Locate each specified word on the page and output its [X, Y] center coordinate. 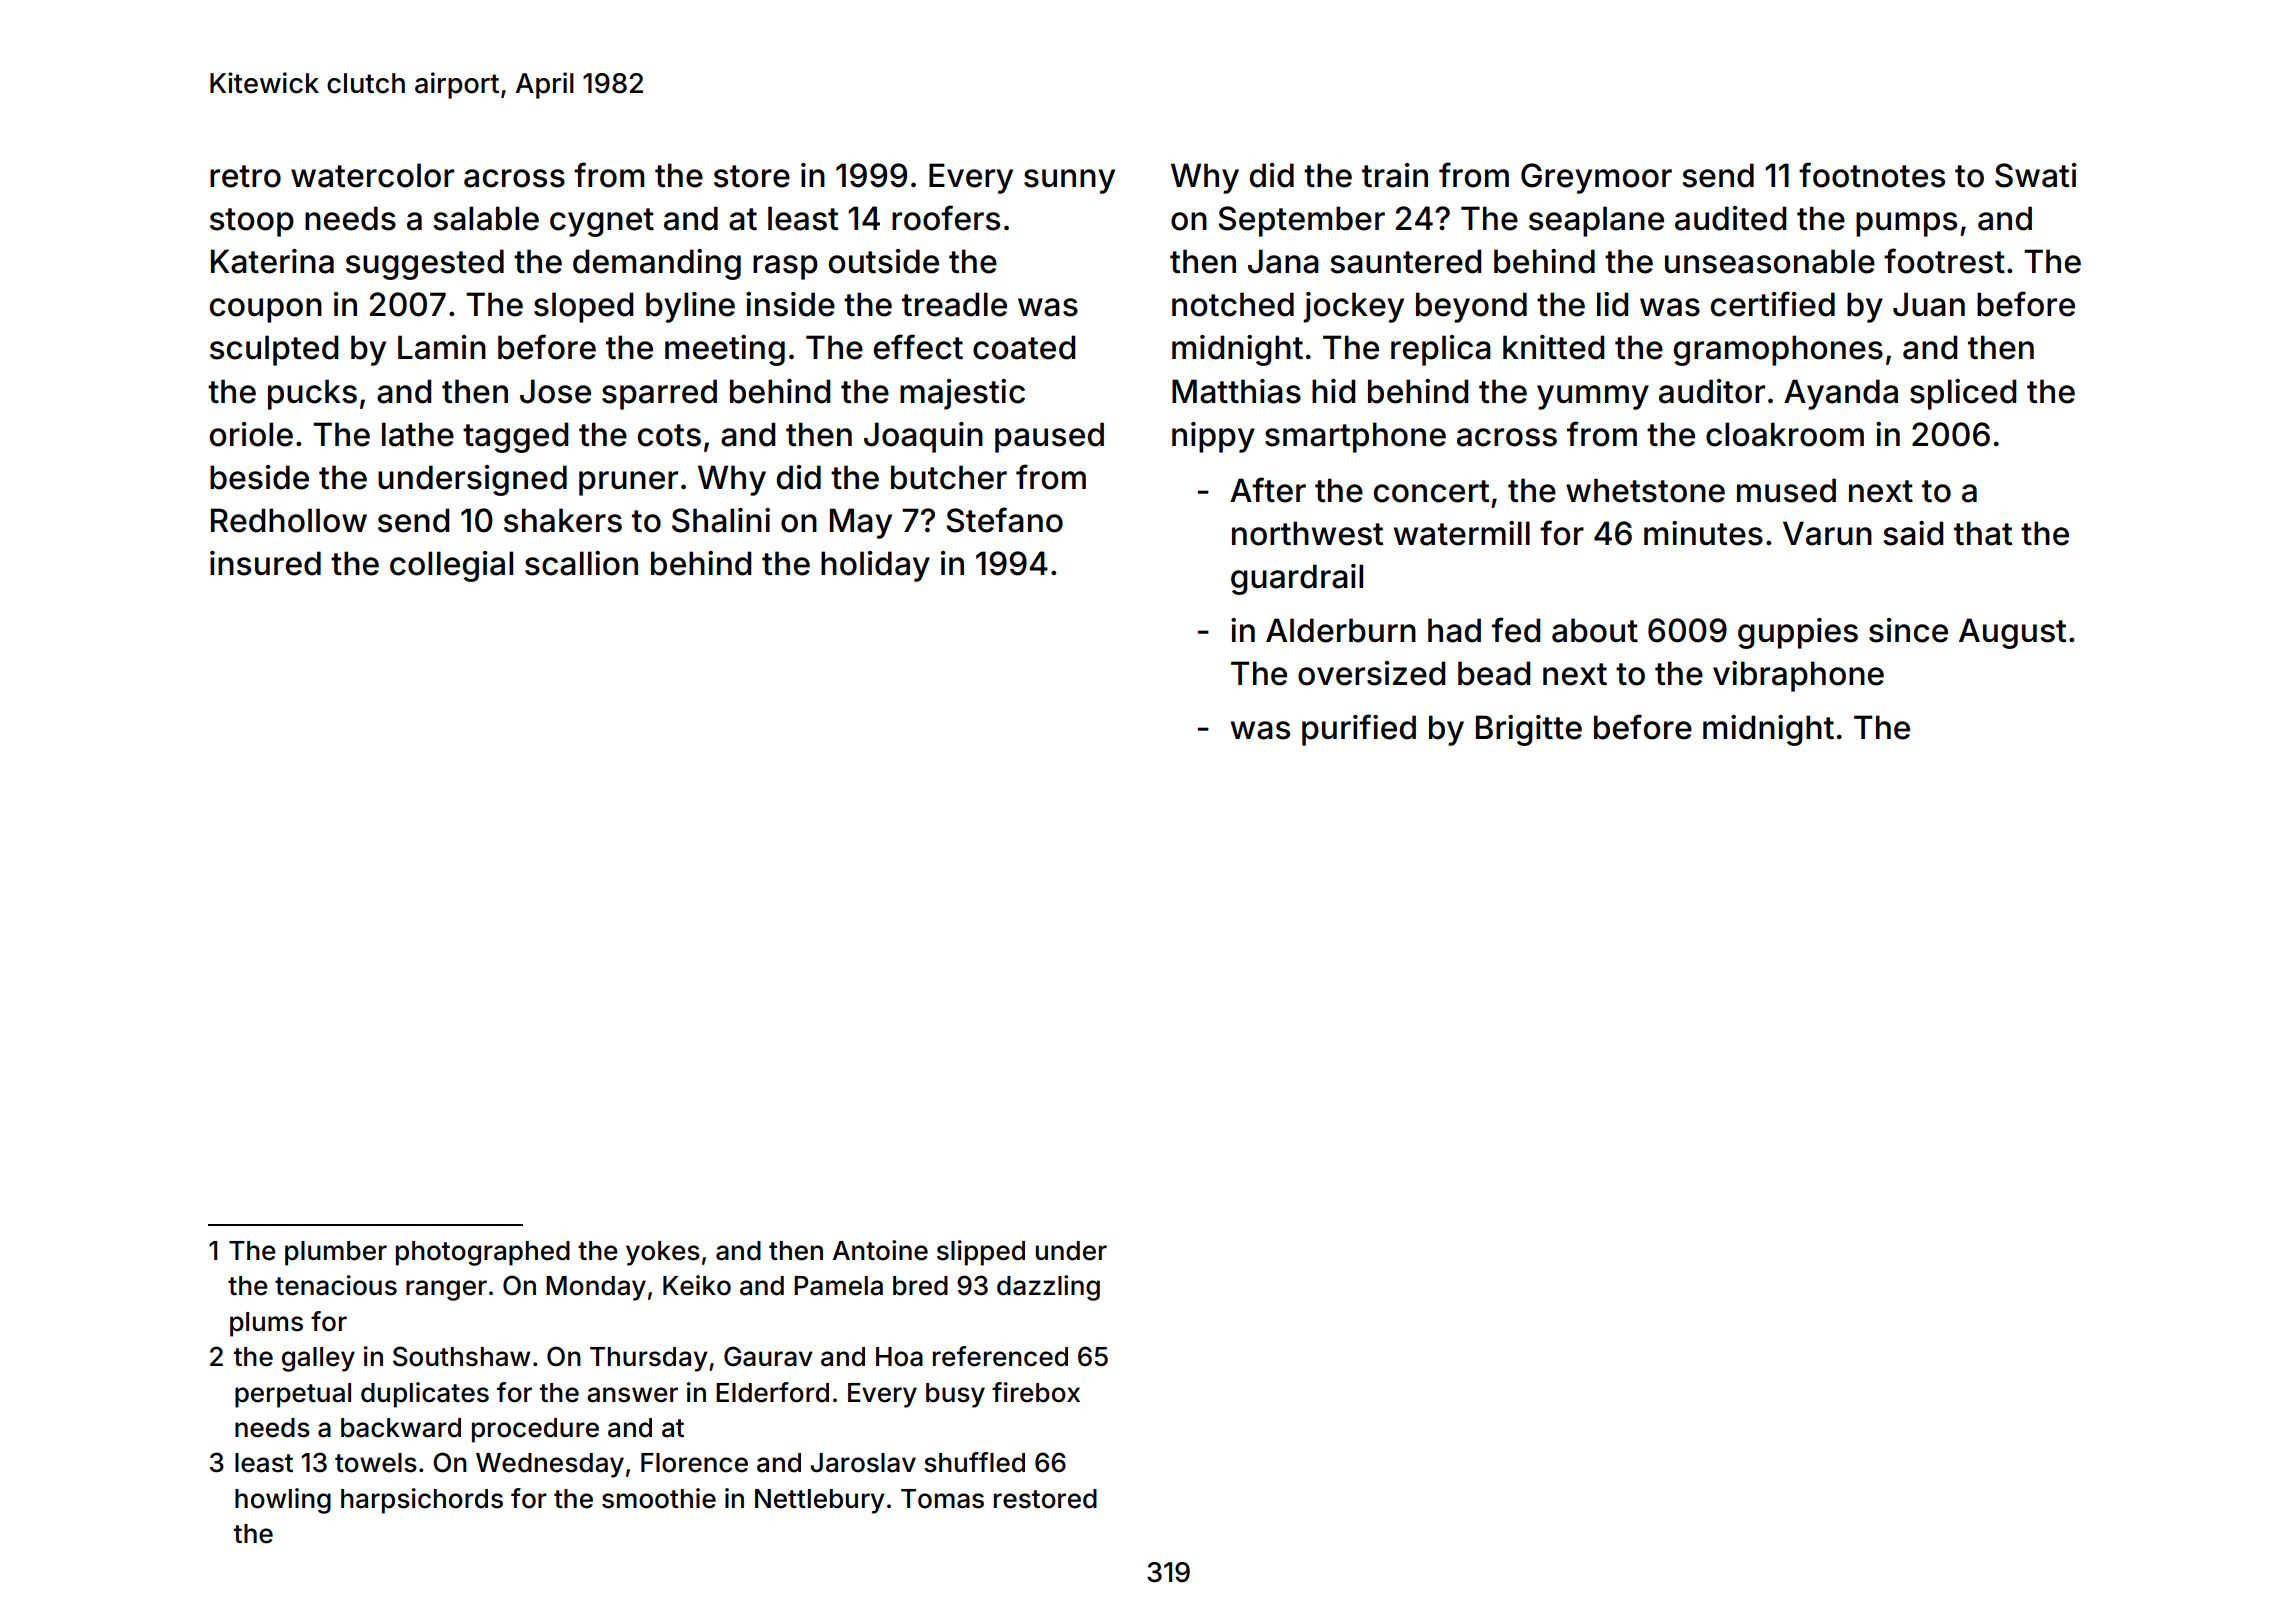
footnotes [1872, 175]
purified [1359, 730]
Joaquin [923, 437]
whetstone [1645, 490]
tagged [515, 437]
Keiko [697, 1285]
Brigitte [1529, 730]
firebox [1036, 1392]
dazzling [1048, 1288]
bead [1494, 673]
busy [955, 1395]
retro [245, 176]
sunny [1069, 181]
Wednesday [550, 1465]
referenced [1000, 1356]
